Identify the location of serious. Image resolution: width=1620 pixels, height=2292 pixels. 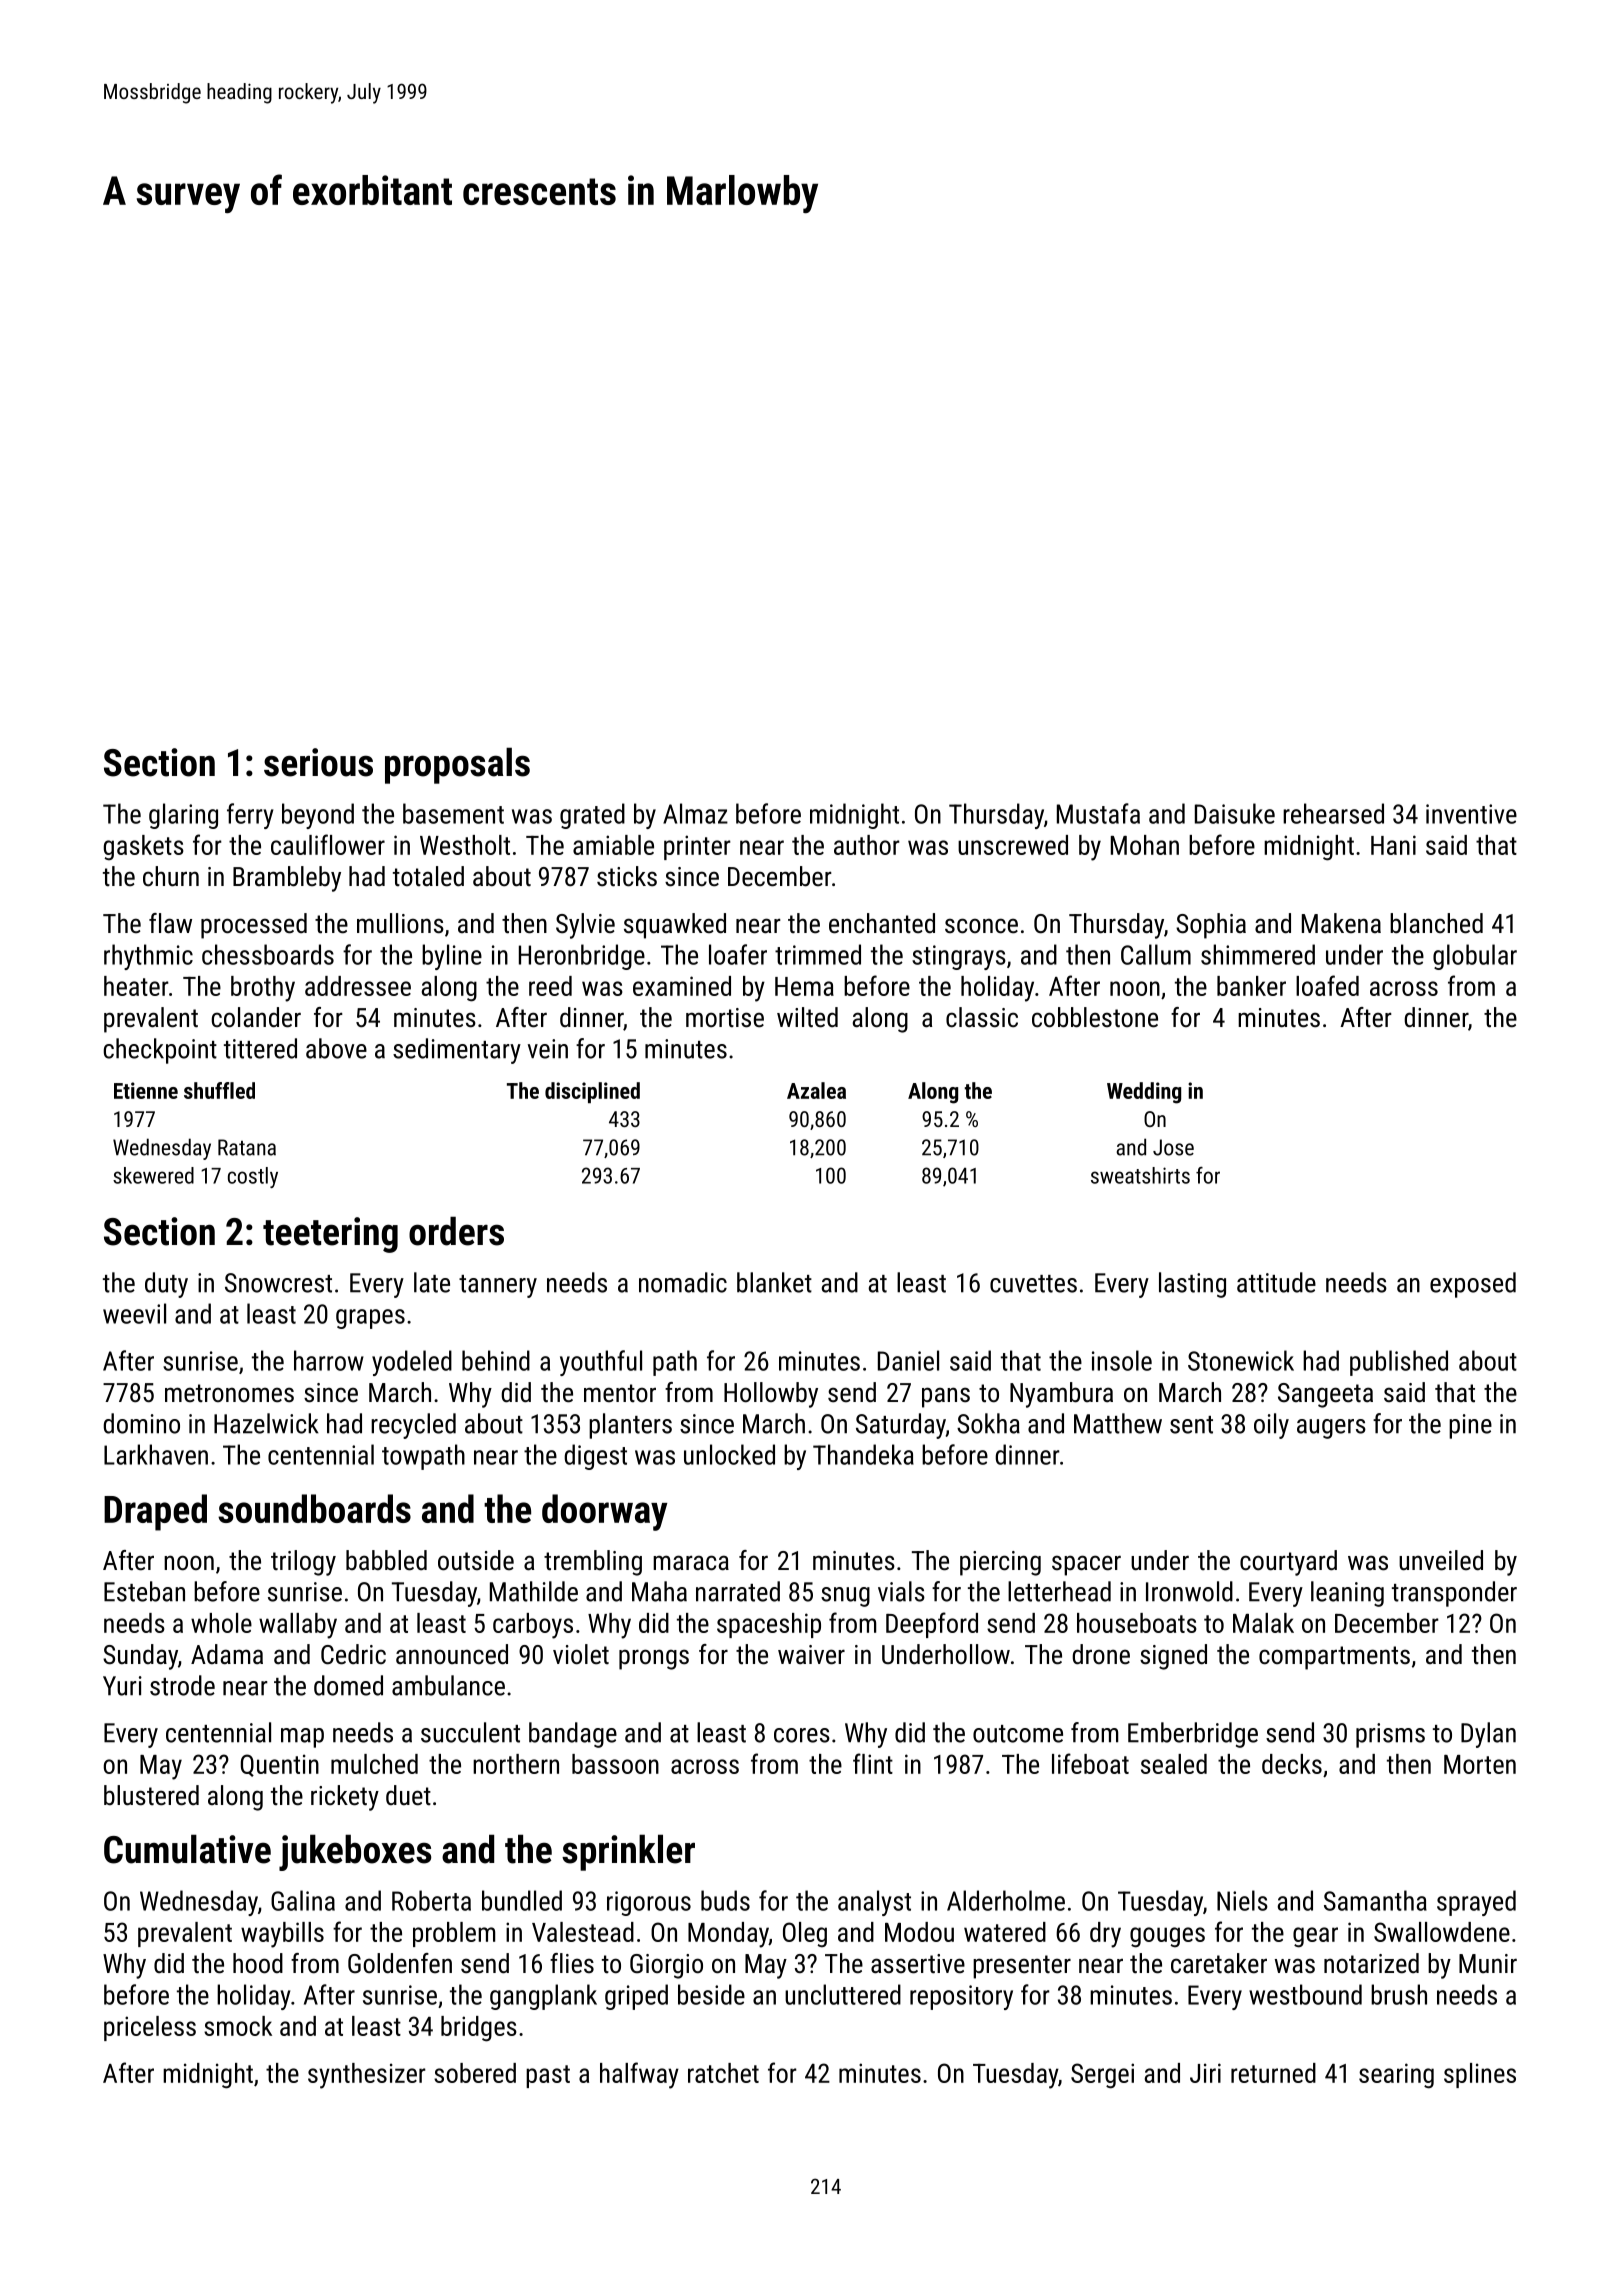
(318, 762).
